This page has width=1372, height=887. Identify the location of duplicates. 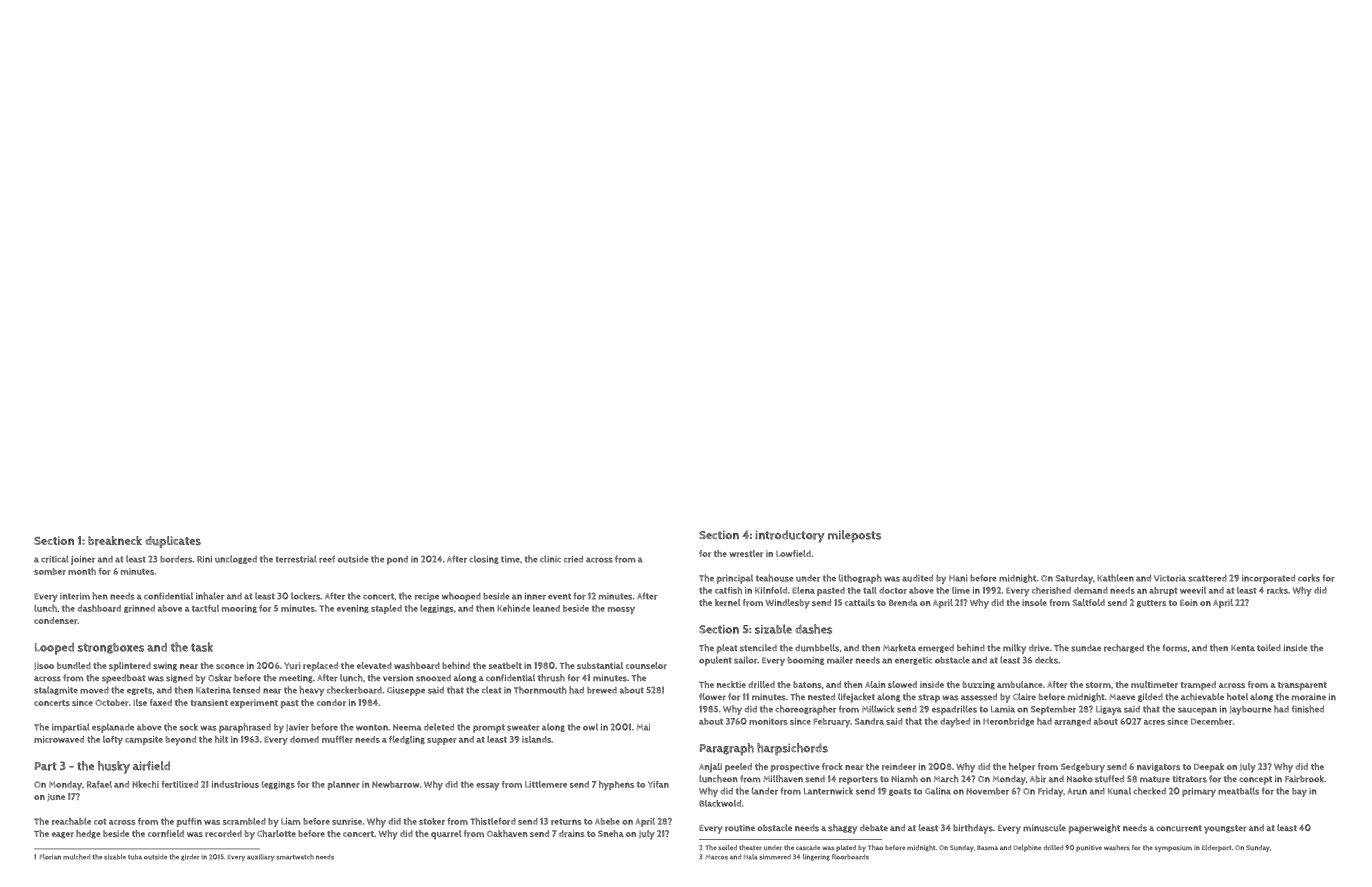
(173, 542).
